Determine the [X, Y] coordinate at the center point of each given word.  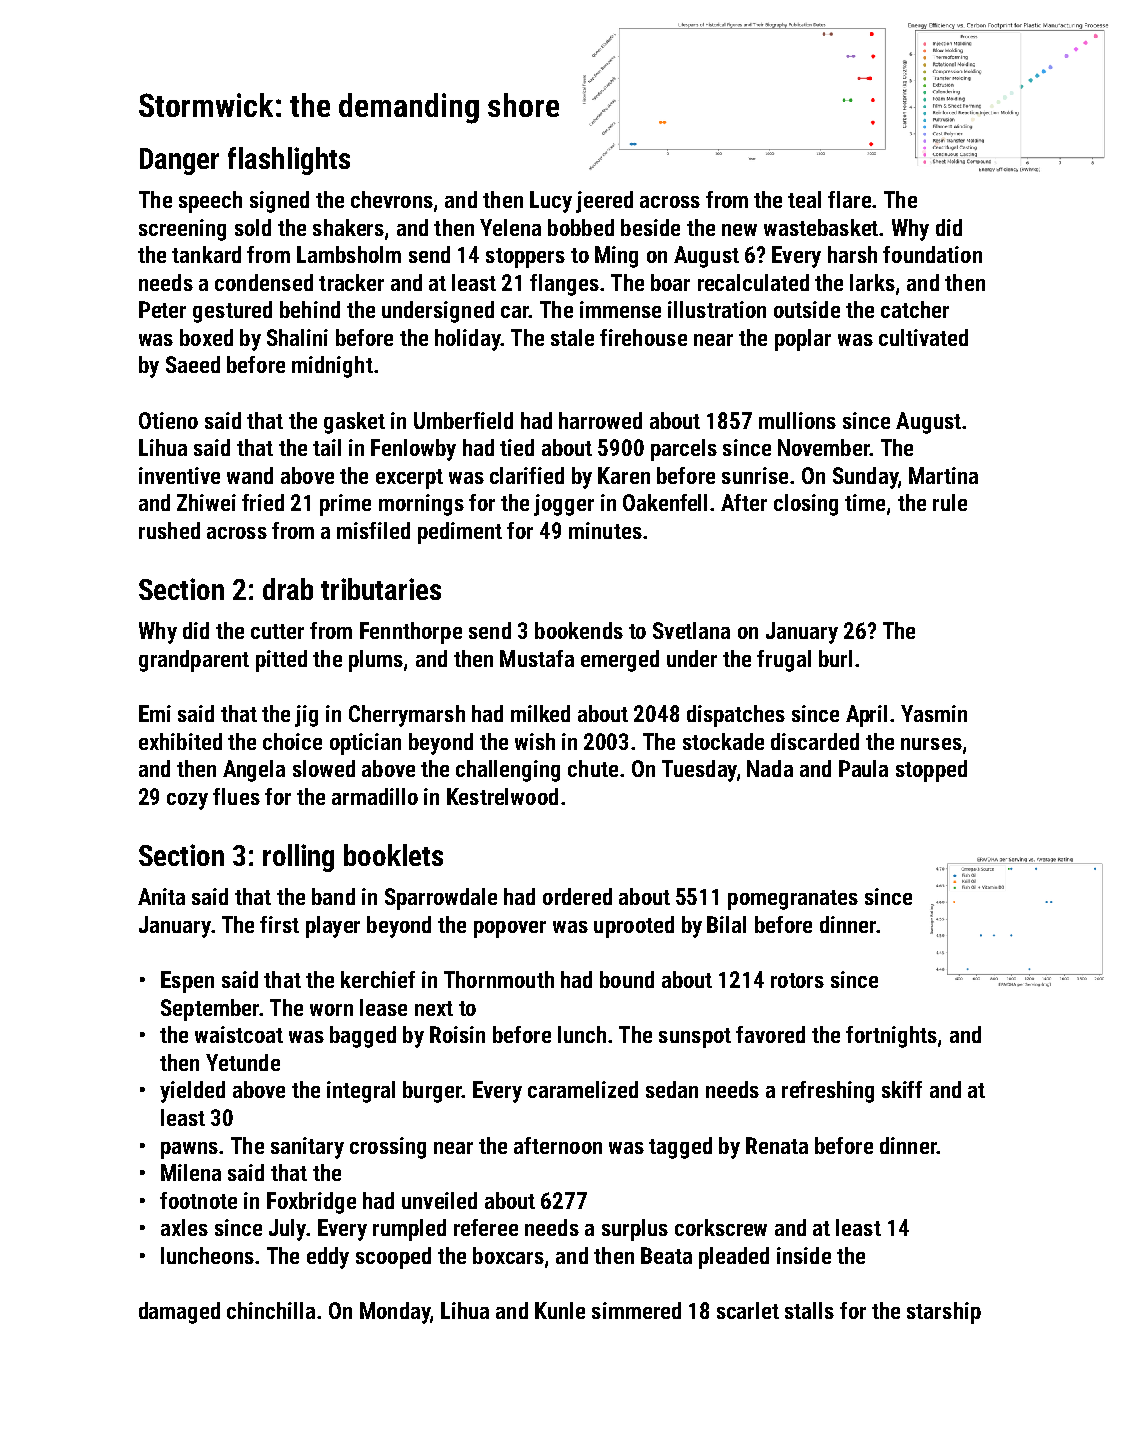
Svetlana [691, 630]
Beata [666, 1255]
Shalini [297, 337]
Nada [770, 768]
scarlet [748, 1310]
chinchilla [271, 1310]
